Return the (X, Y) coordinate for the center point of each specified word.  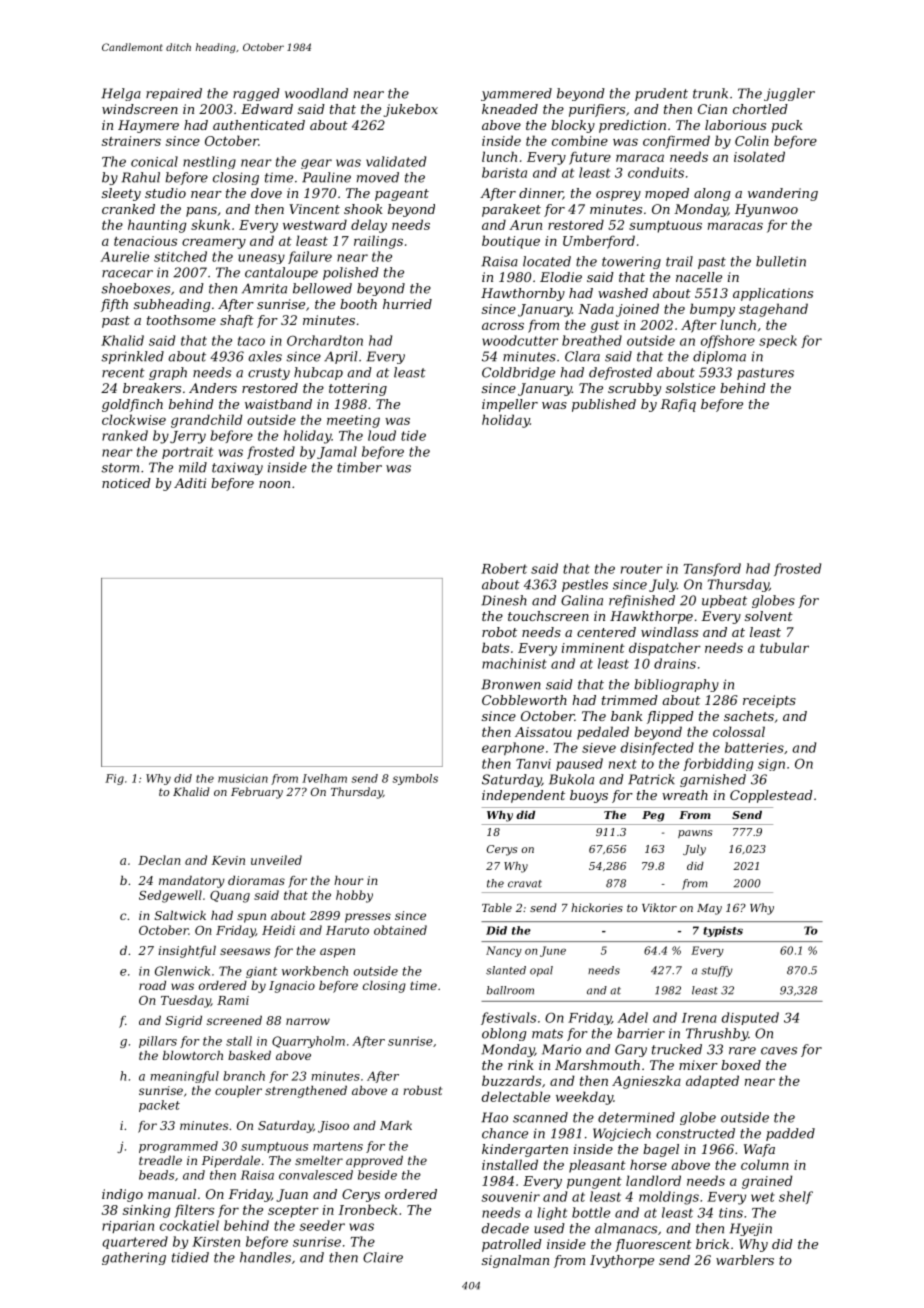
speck (778, 341)
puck (787, 126)
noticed (126, 483)
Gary (631, 1050)
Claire (383, 1257)
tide (413, 435)
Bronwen (511, 684)
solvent (769, 616)
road (152, 985)
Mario (561, 1049)
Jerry (188, 437)
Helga (121, 94)
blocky (573, 126)
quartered (135, 1242)
